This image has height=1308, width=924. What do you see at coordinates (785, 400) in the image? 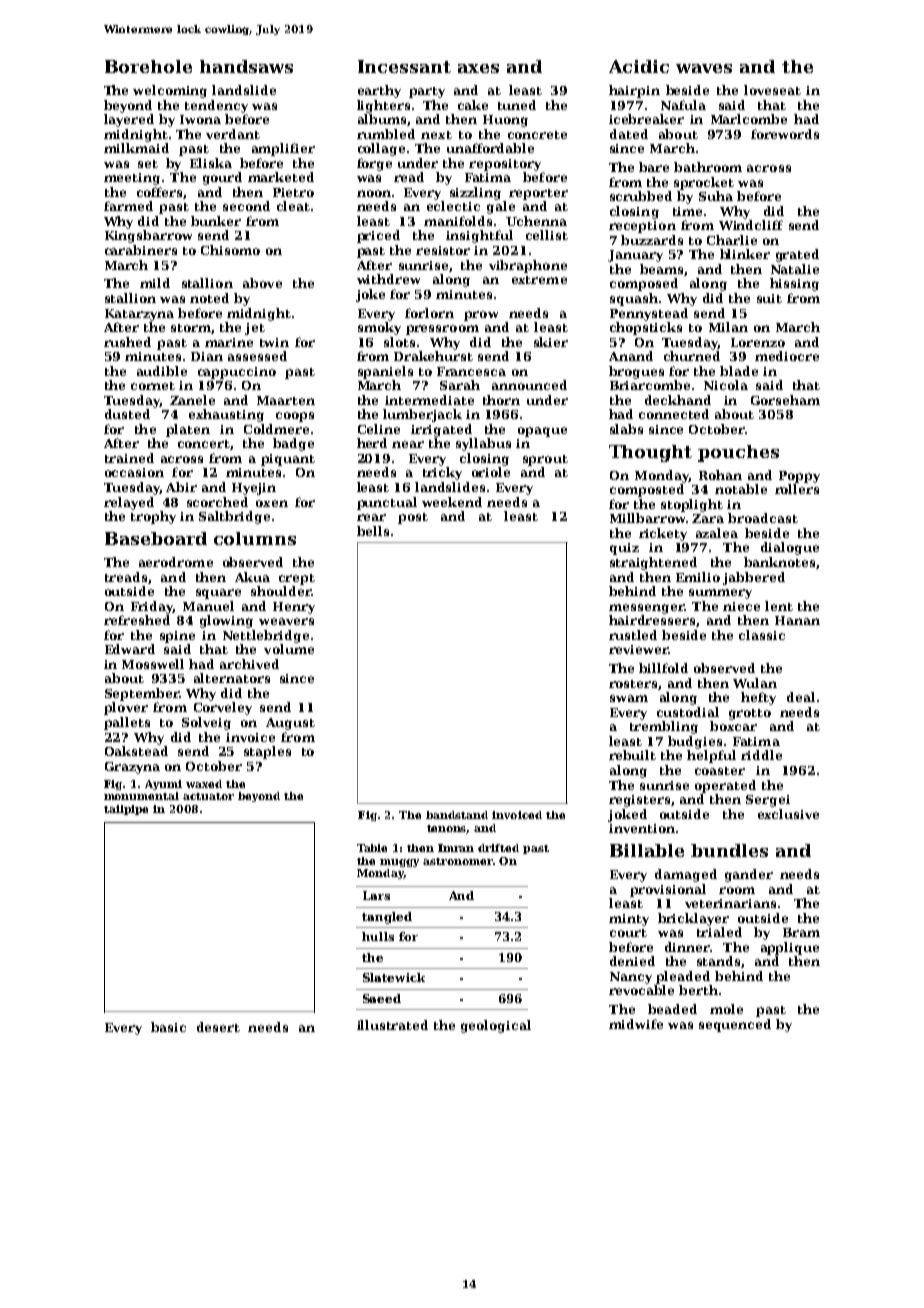
I see `Gorseham` at bounding box center [785, 400].
